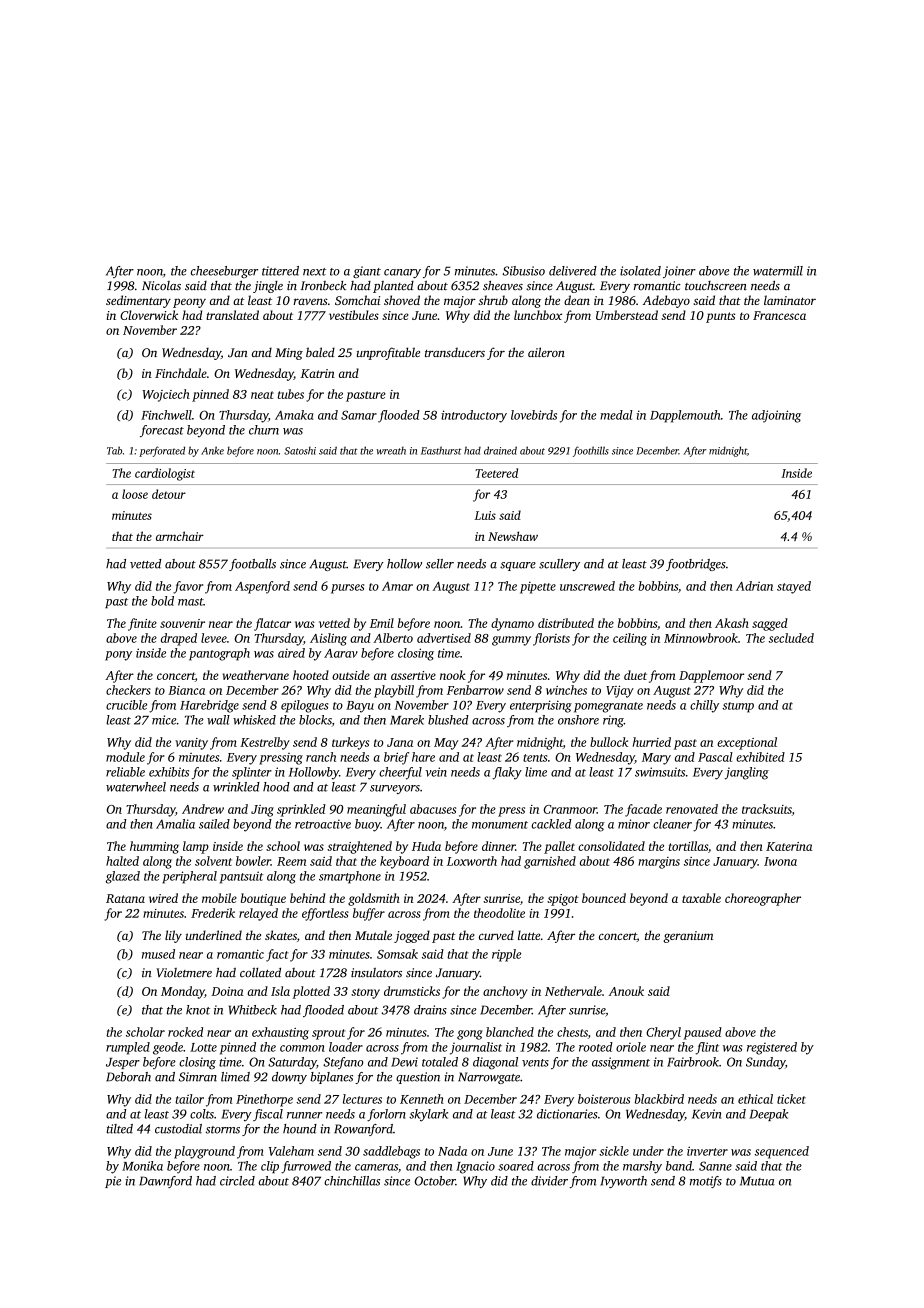 This document has width=924, height=1308. What do you see at coordinates (573, 271) in the document?
I see `delivered` at bounding box center [573, 271].
